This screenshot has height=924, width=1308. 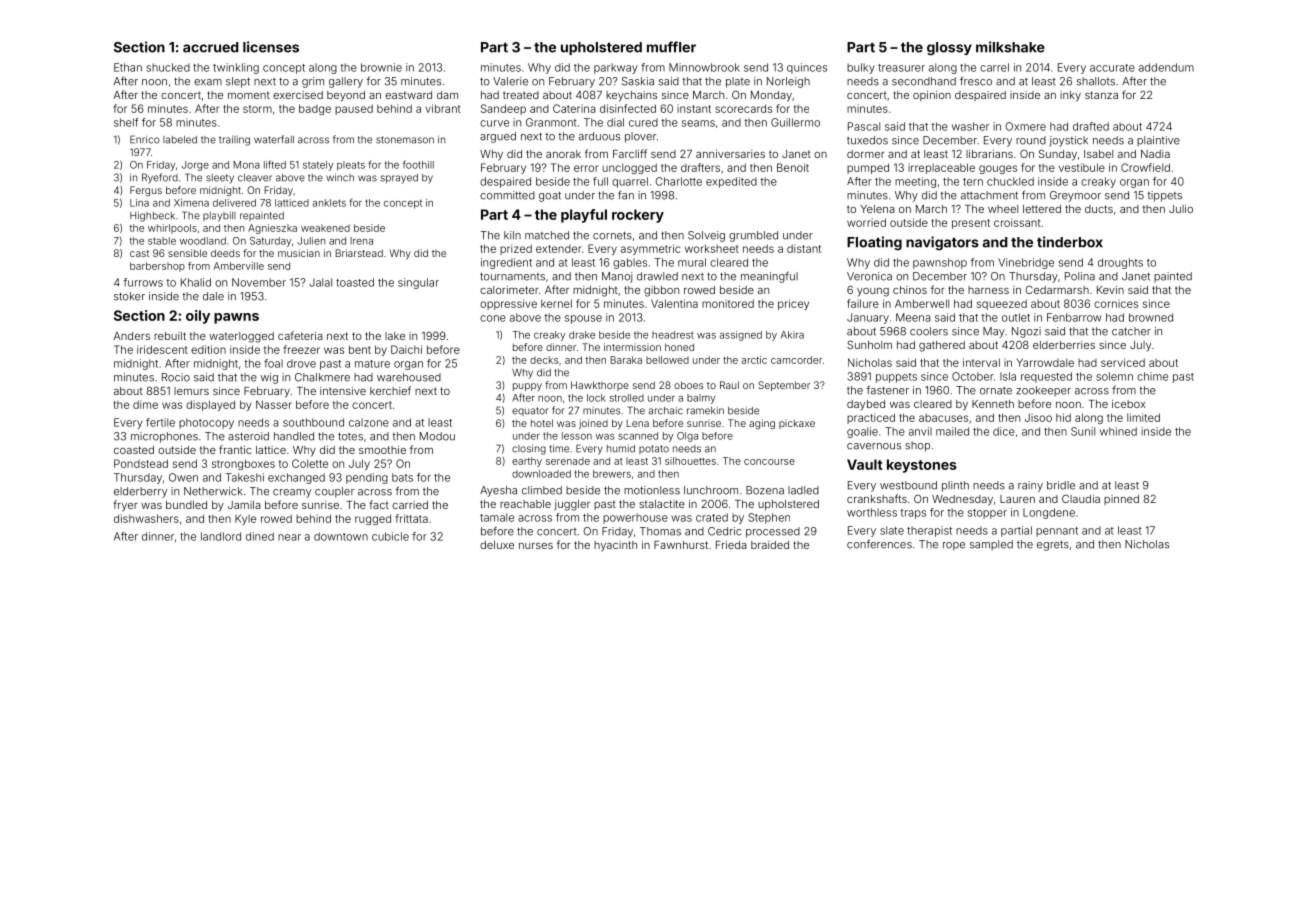 What do you see at coordinates (443, 108) in the screenshot?
I see `vibrant` at bounding box center [443, 108].
